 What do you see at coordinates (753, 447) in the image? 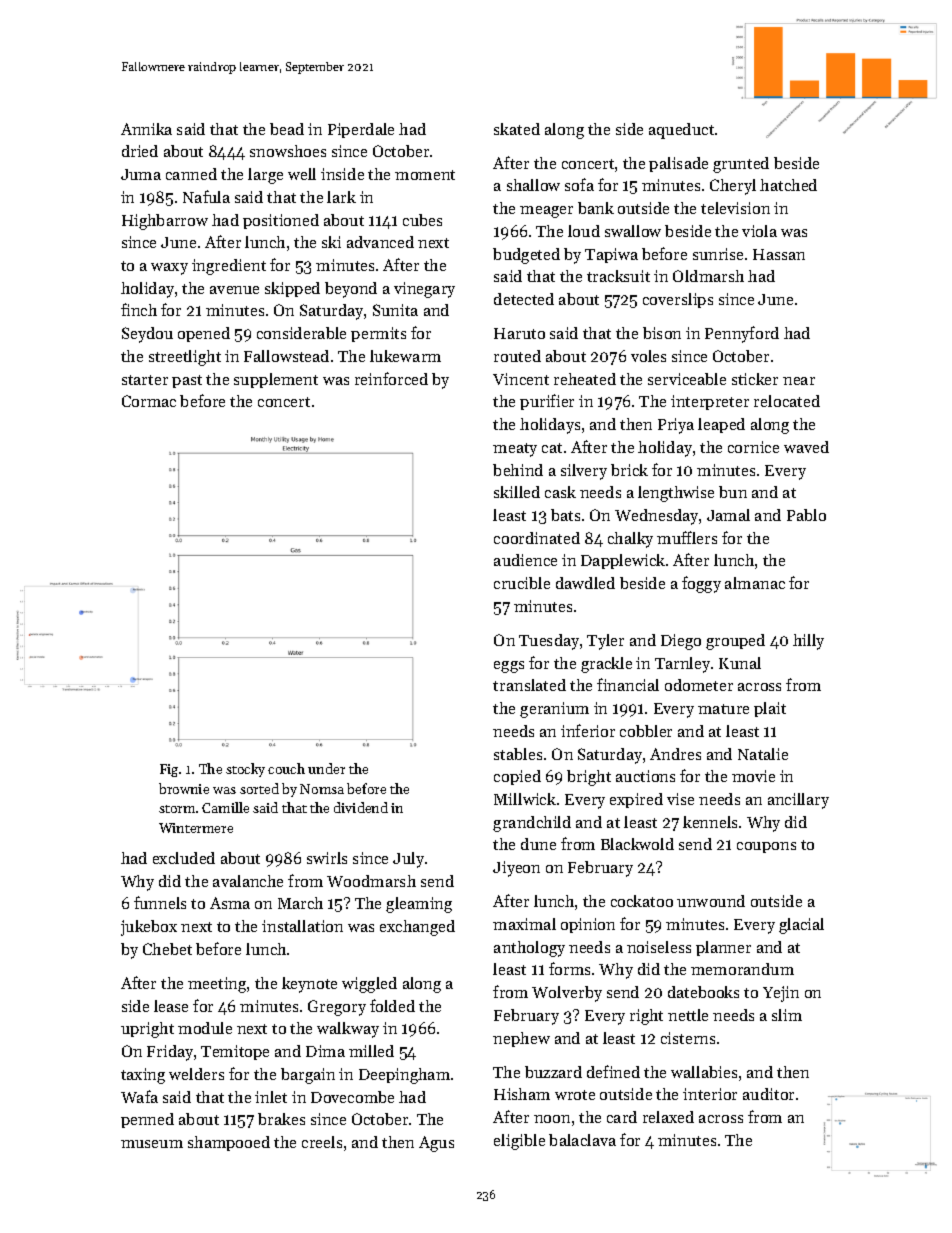
I see `cornice` at bounding box center [753, 447].
